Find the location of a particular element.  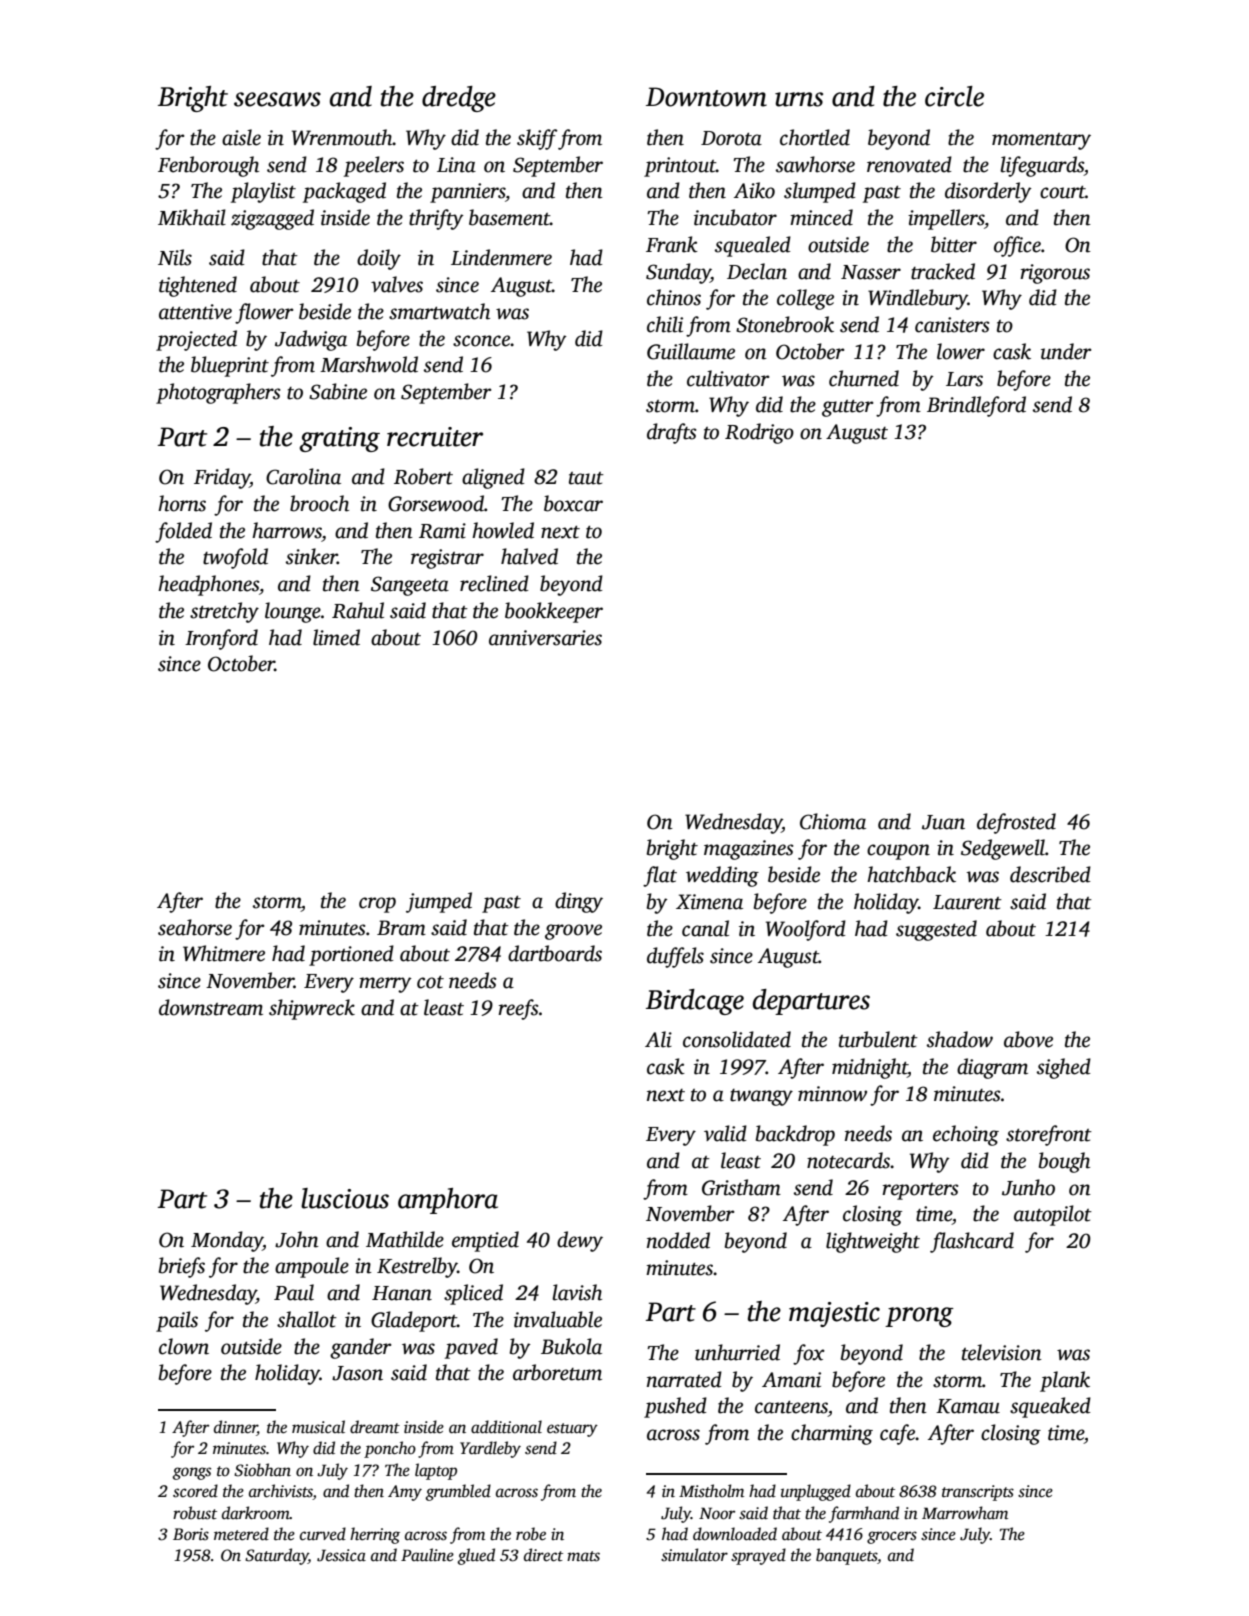

paved is located at coordinates (471, 1348).
